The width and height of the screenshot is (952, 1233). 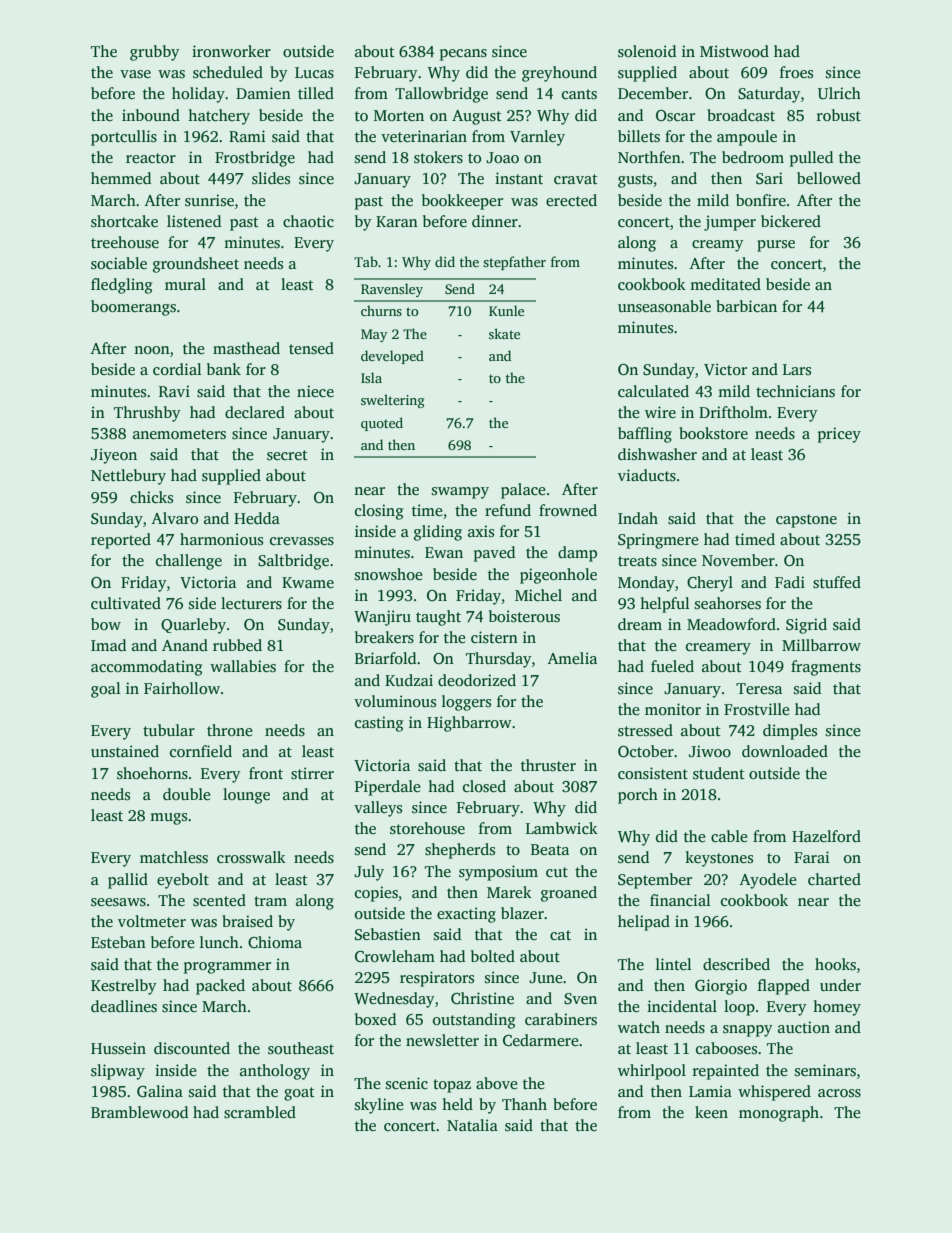 What do you see at coordinates (388, 788) in the screenshot?
I see `Piperdale` at bounding box center [388, 788].
